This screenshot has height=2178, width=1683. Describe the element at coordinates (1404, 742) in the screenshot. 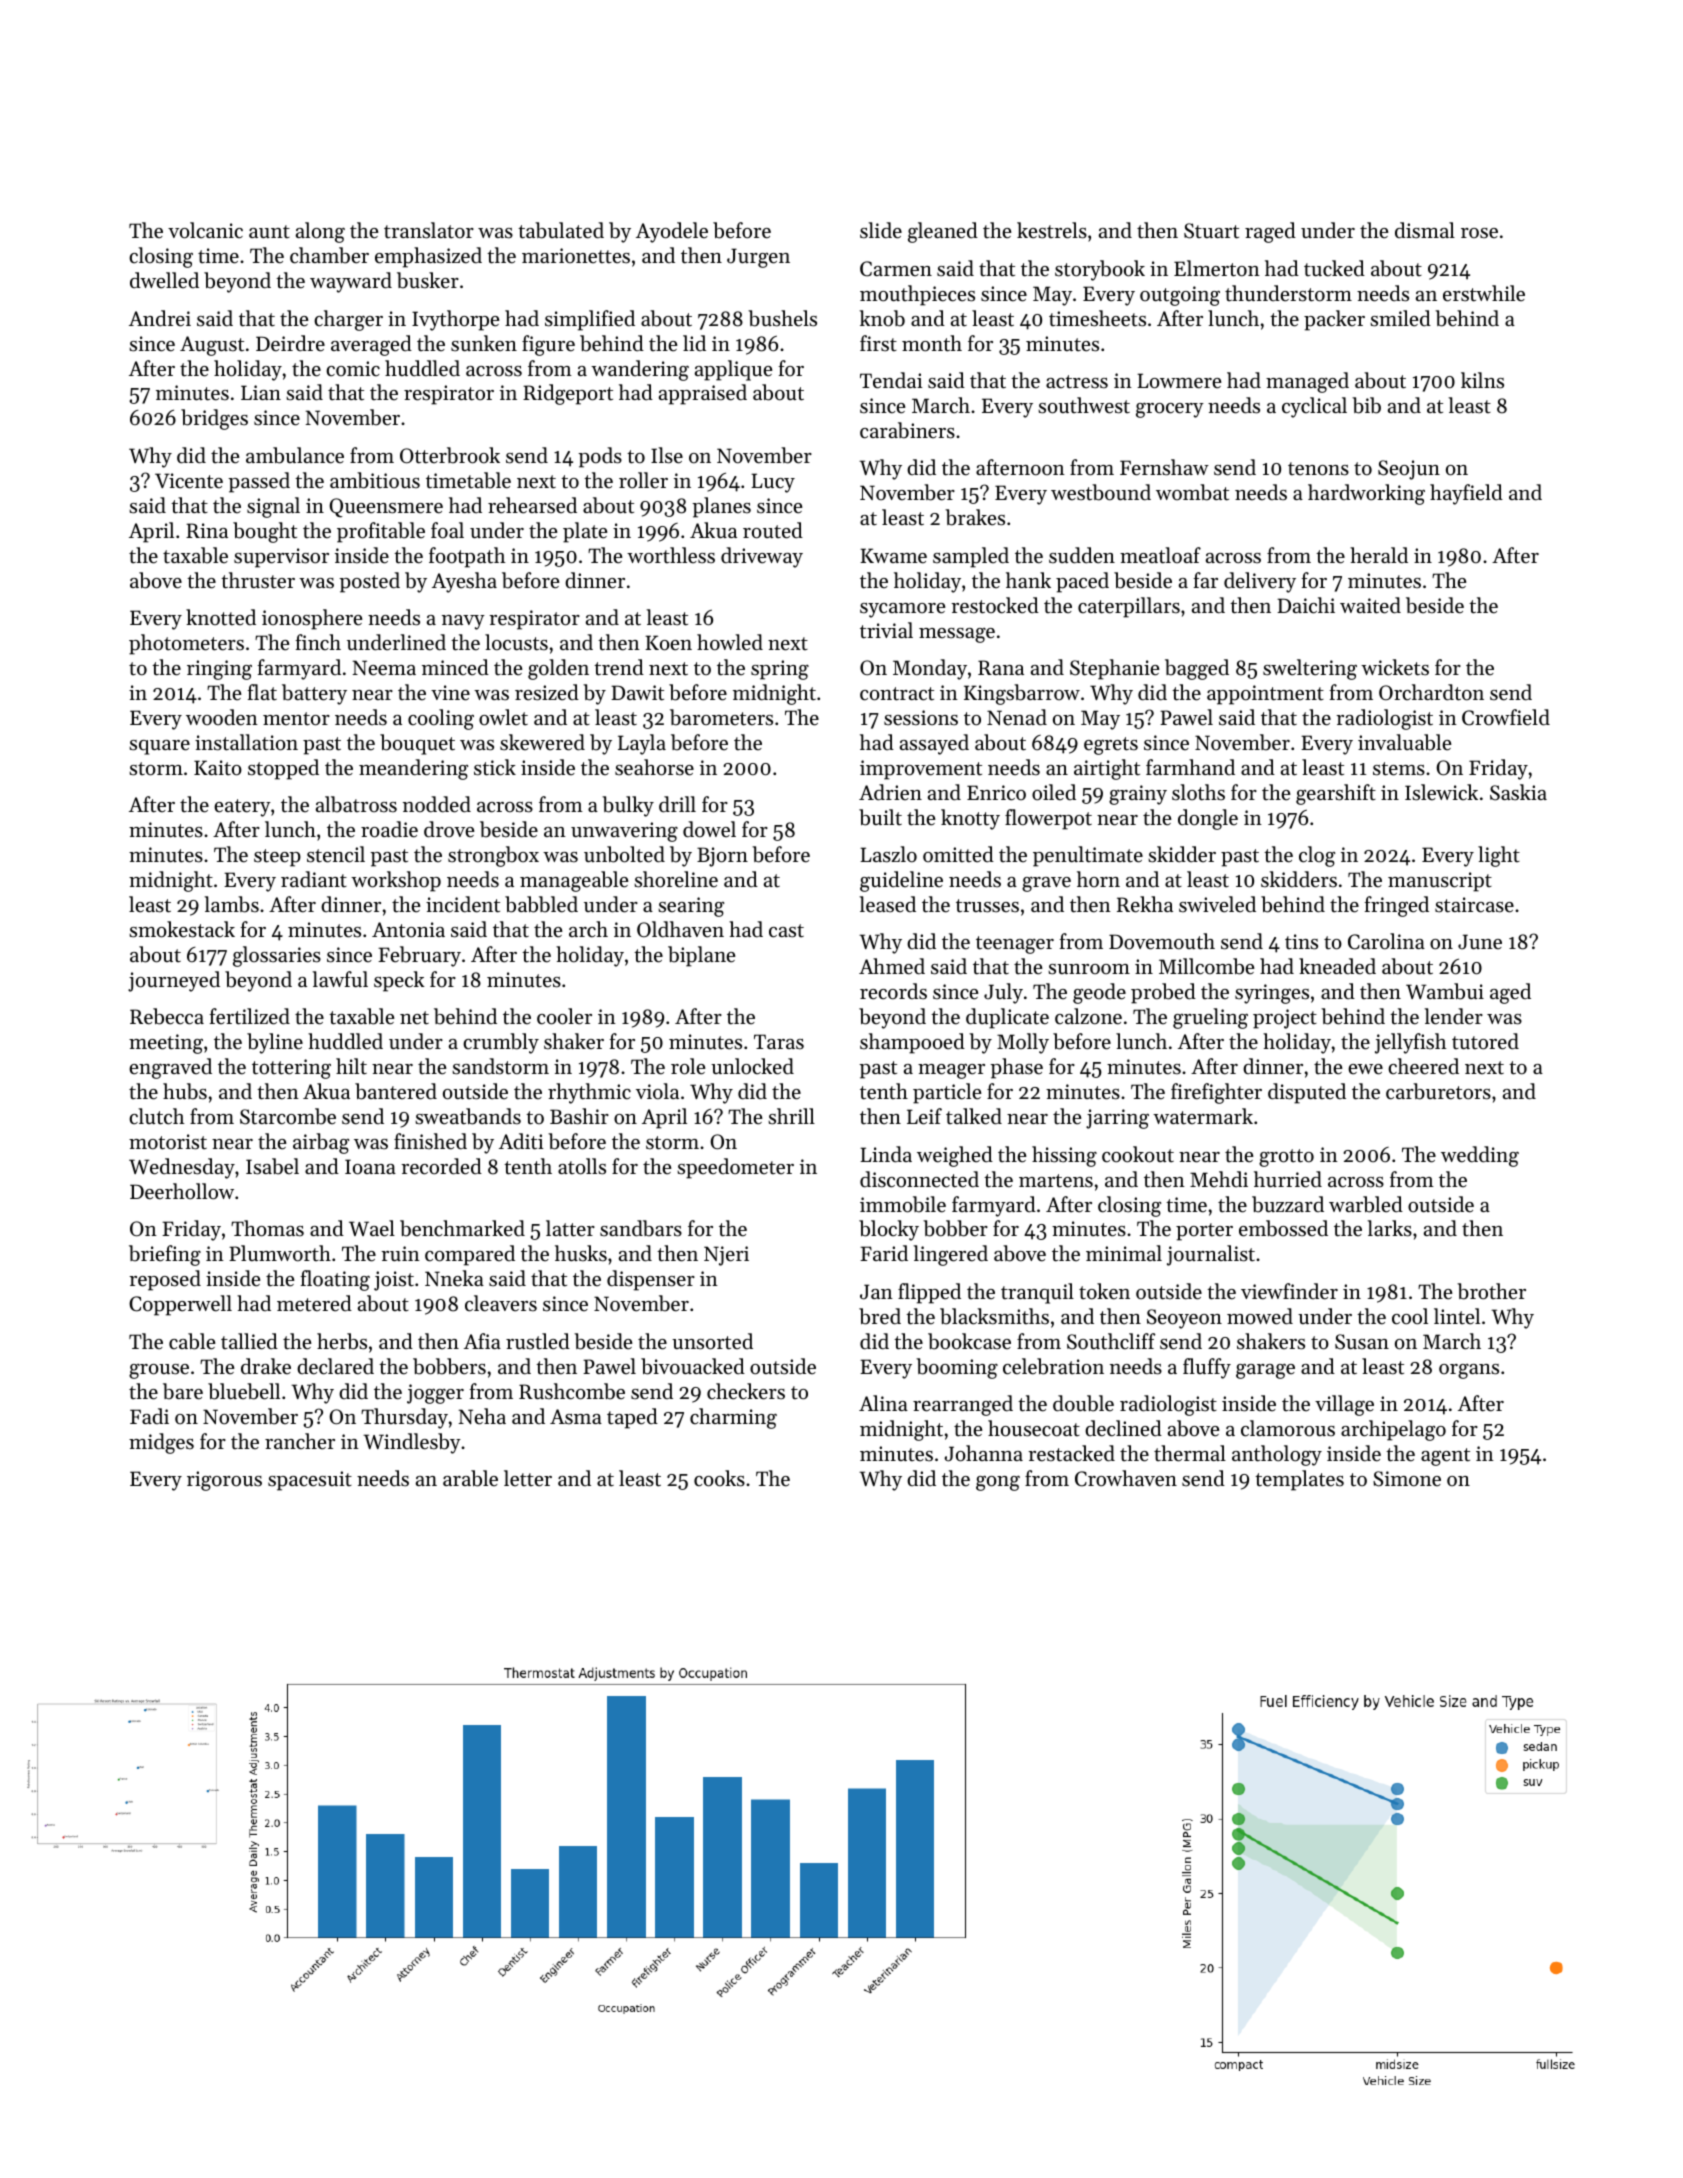

I see `invaluable` at that location.
